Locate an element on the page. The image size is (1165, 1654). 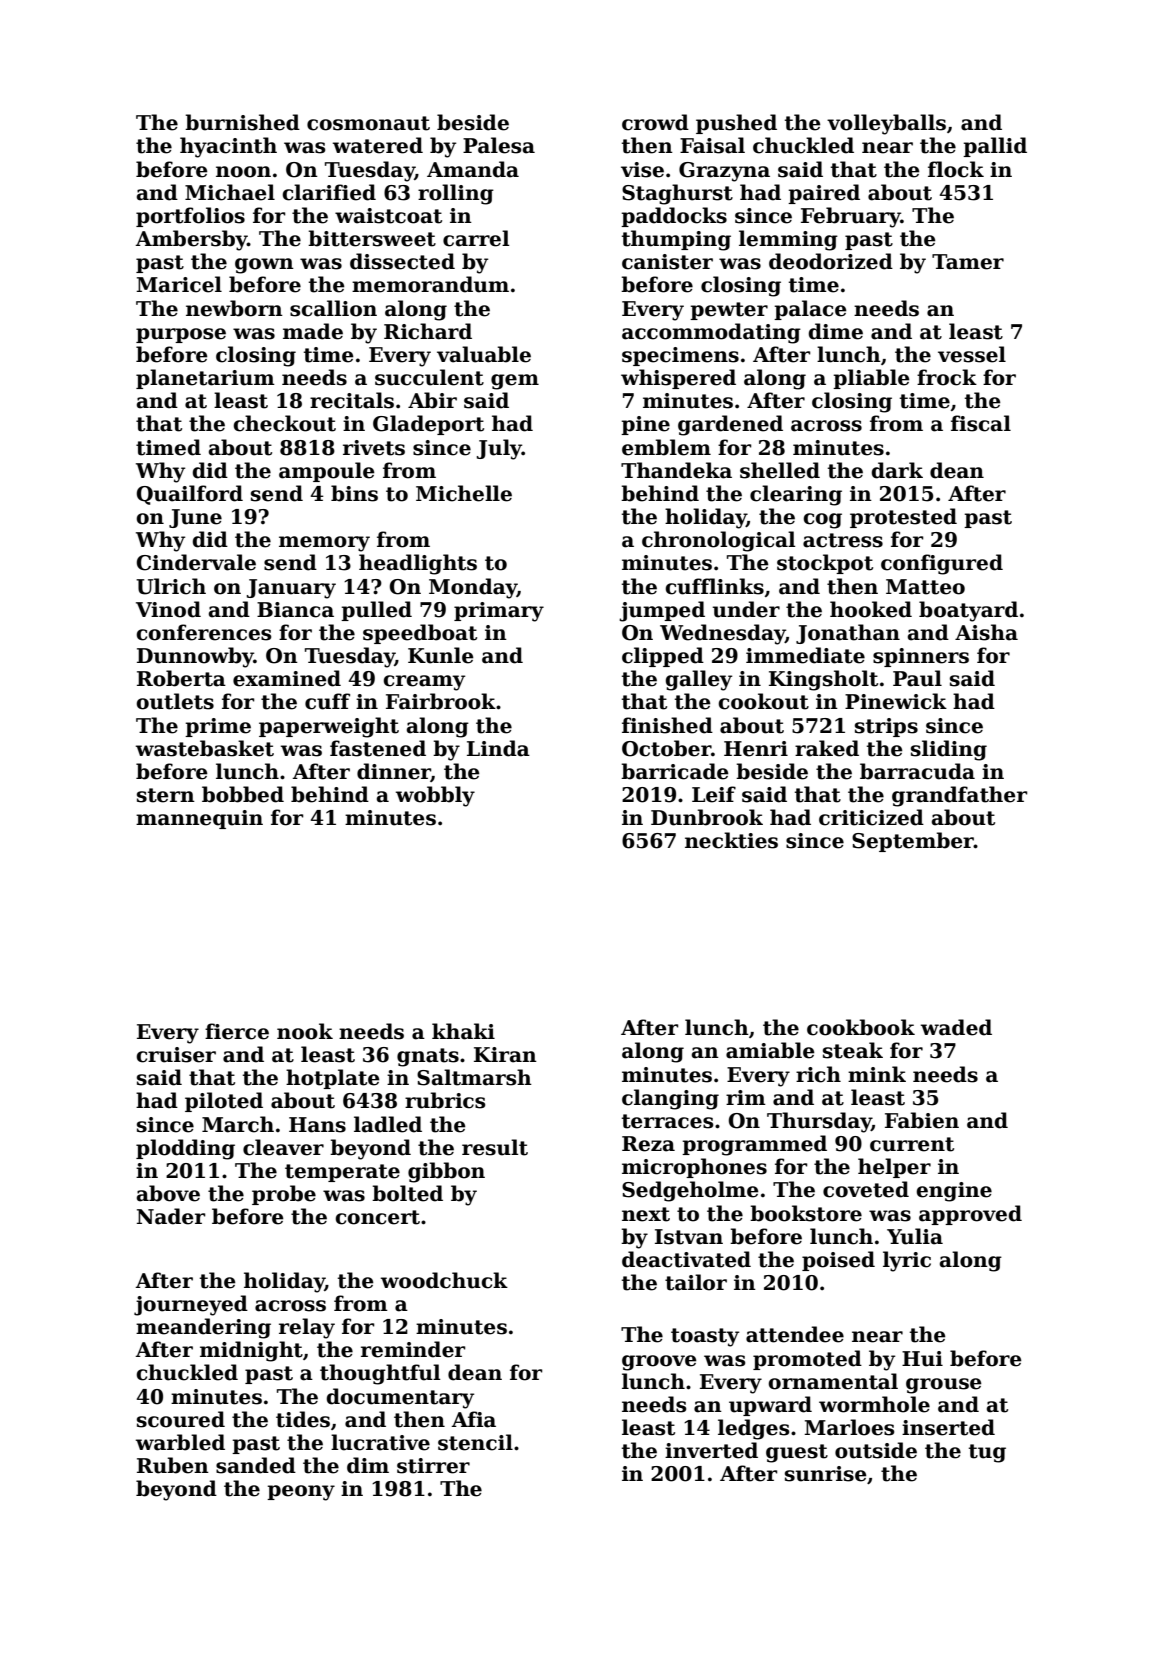
scoured is located at coordinates (181, 1419).
